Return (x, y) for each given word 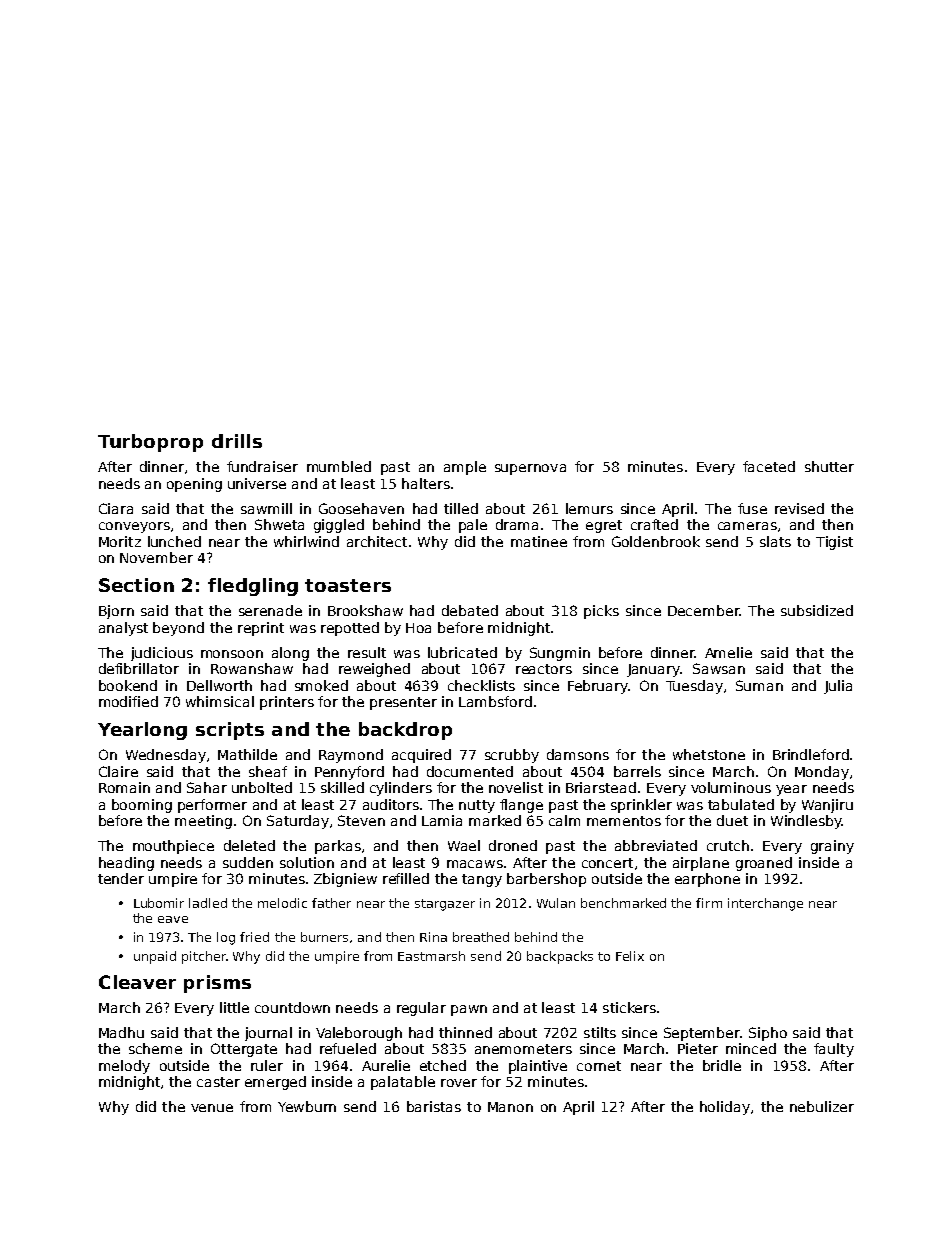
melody (124, 1067)
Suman (759, 685)
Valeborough (359, 1034)
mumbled (339, 466)
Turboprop (150, 443)
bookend (128, 685)
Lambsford (495, 701)
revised (799, 508)
